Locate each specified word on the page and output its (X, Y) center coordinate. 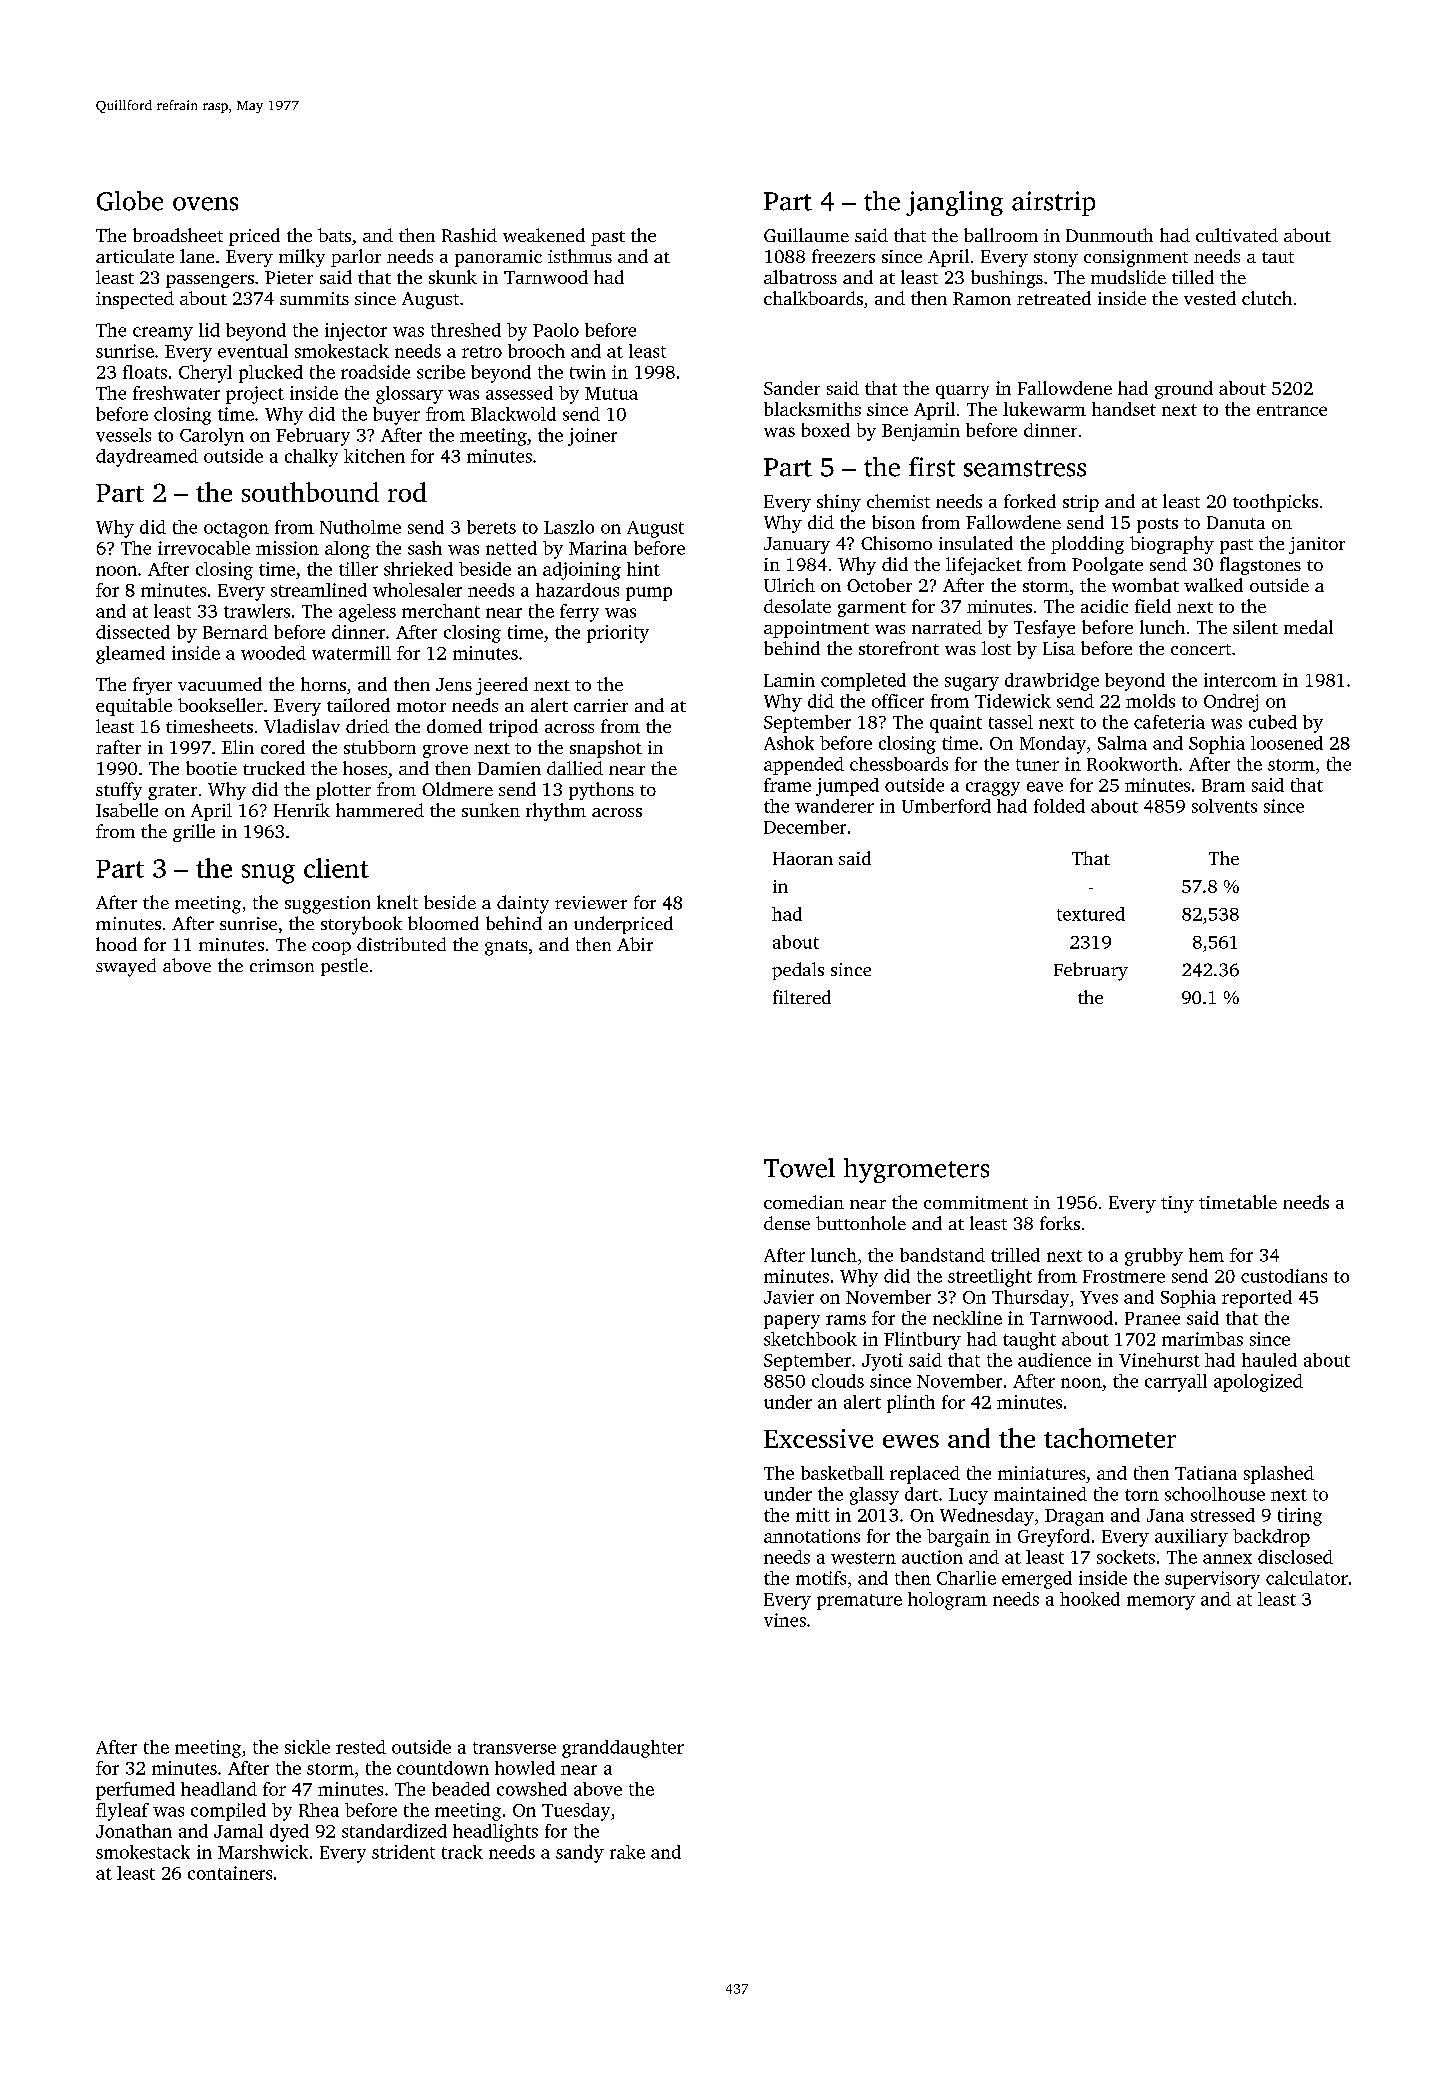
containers (230, 1873)
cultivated (1237, 235)
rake (627, 1852)
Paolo (556, 330)
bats (334, 235)
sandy (580, 1854)
